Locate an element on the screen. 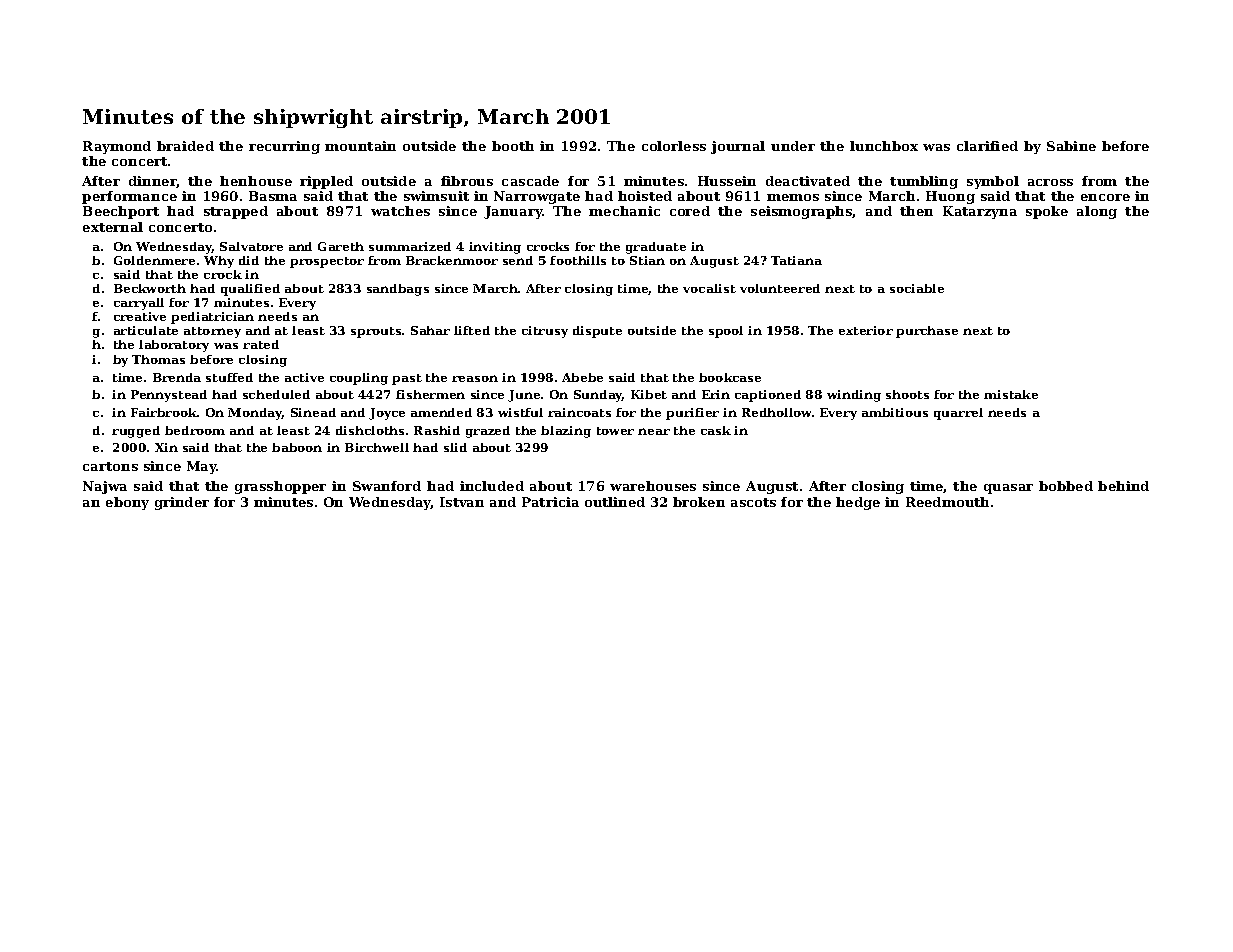  clarified is located at coordinates (987, 146).
